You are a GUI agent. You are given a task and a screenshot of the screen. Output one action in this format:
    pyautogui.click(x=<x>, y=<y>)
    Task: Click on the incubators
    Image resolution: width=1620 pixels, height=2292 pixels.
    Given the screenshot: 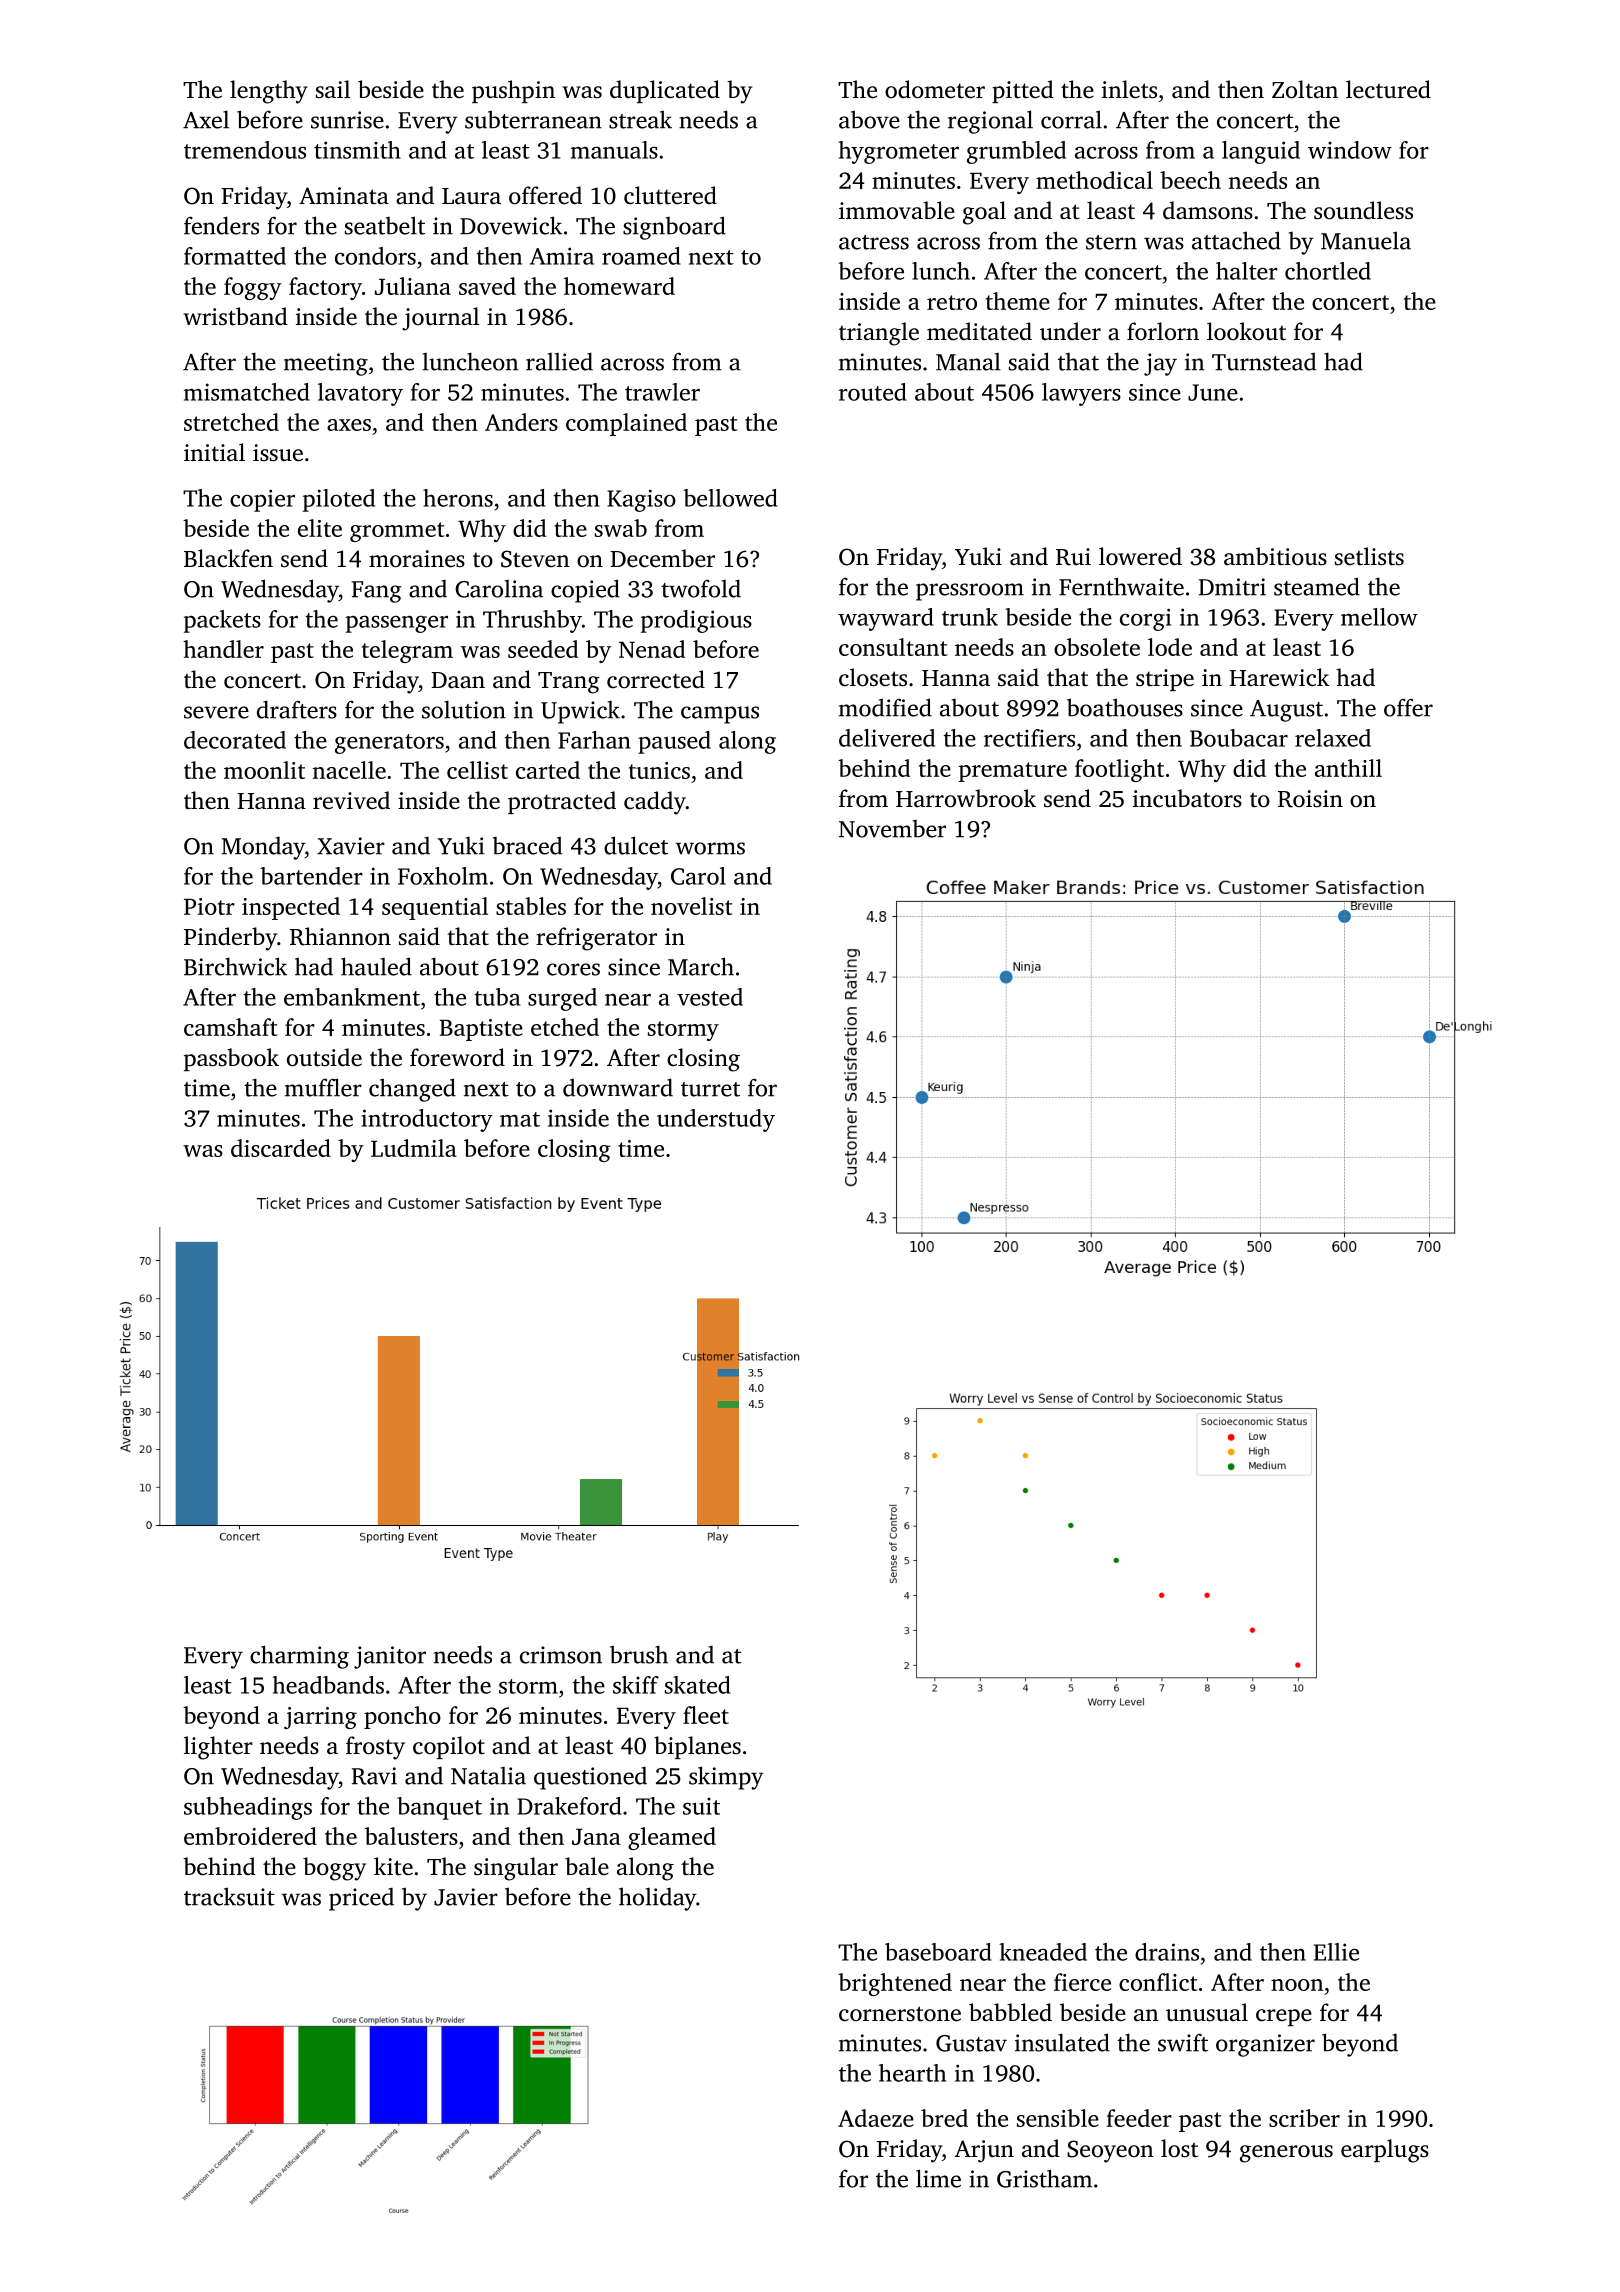 What is the action you would take?
    pyautogui.click(x=1187, y=798)
